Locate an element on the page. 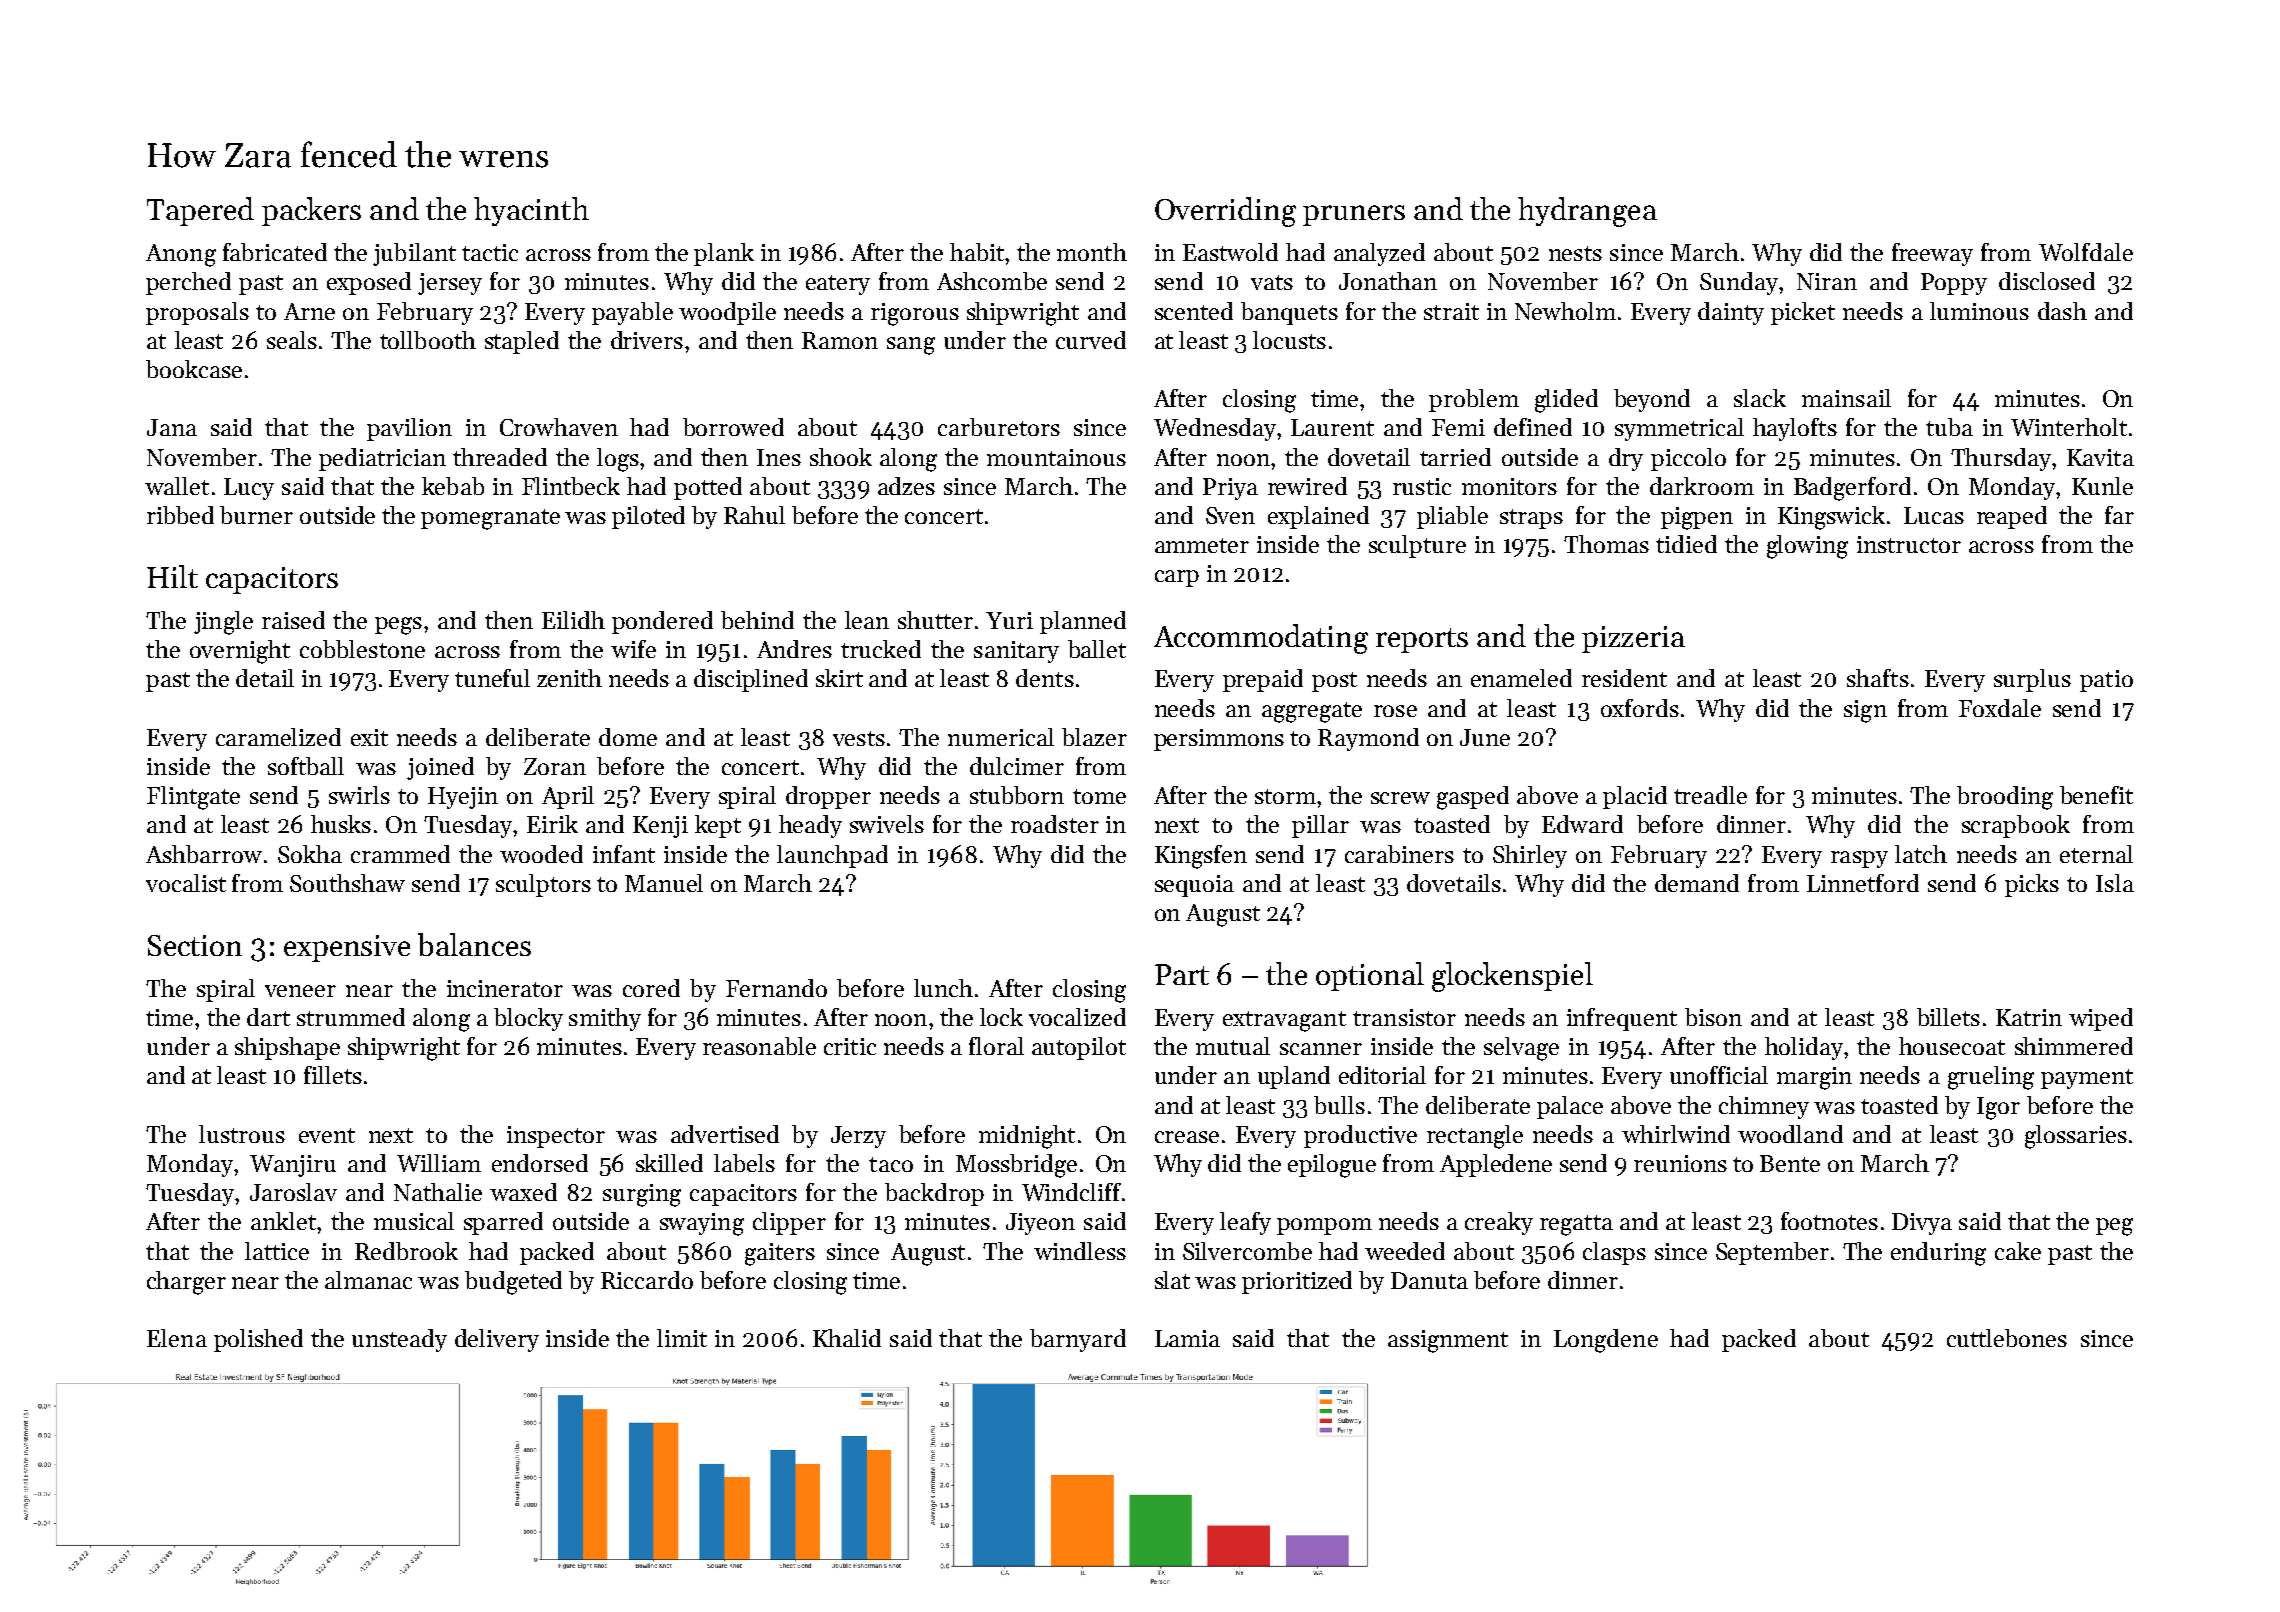  glowing is located at coordinates (1807, 547).
